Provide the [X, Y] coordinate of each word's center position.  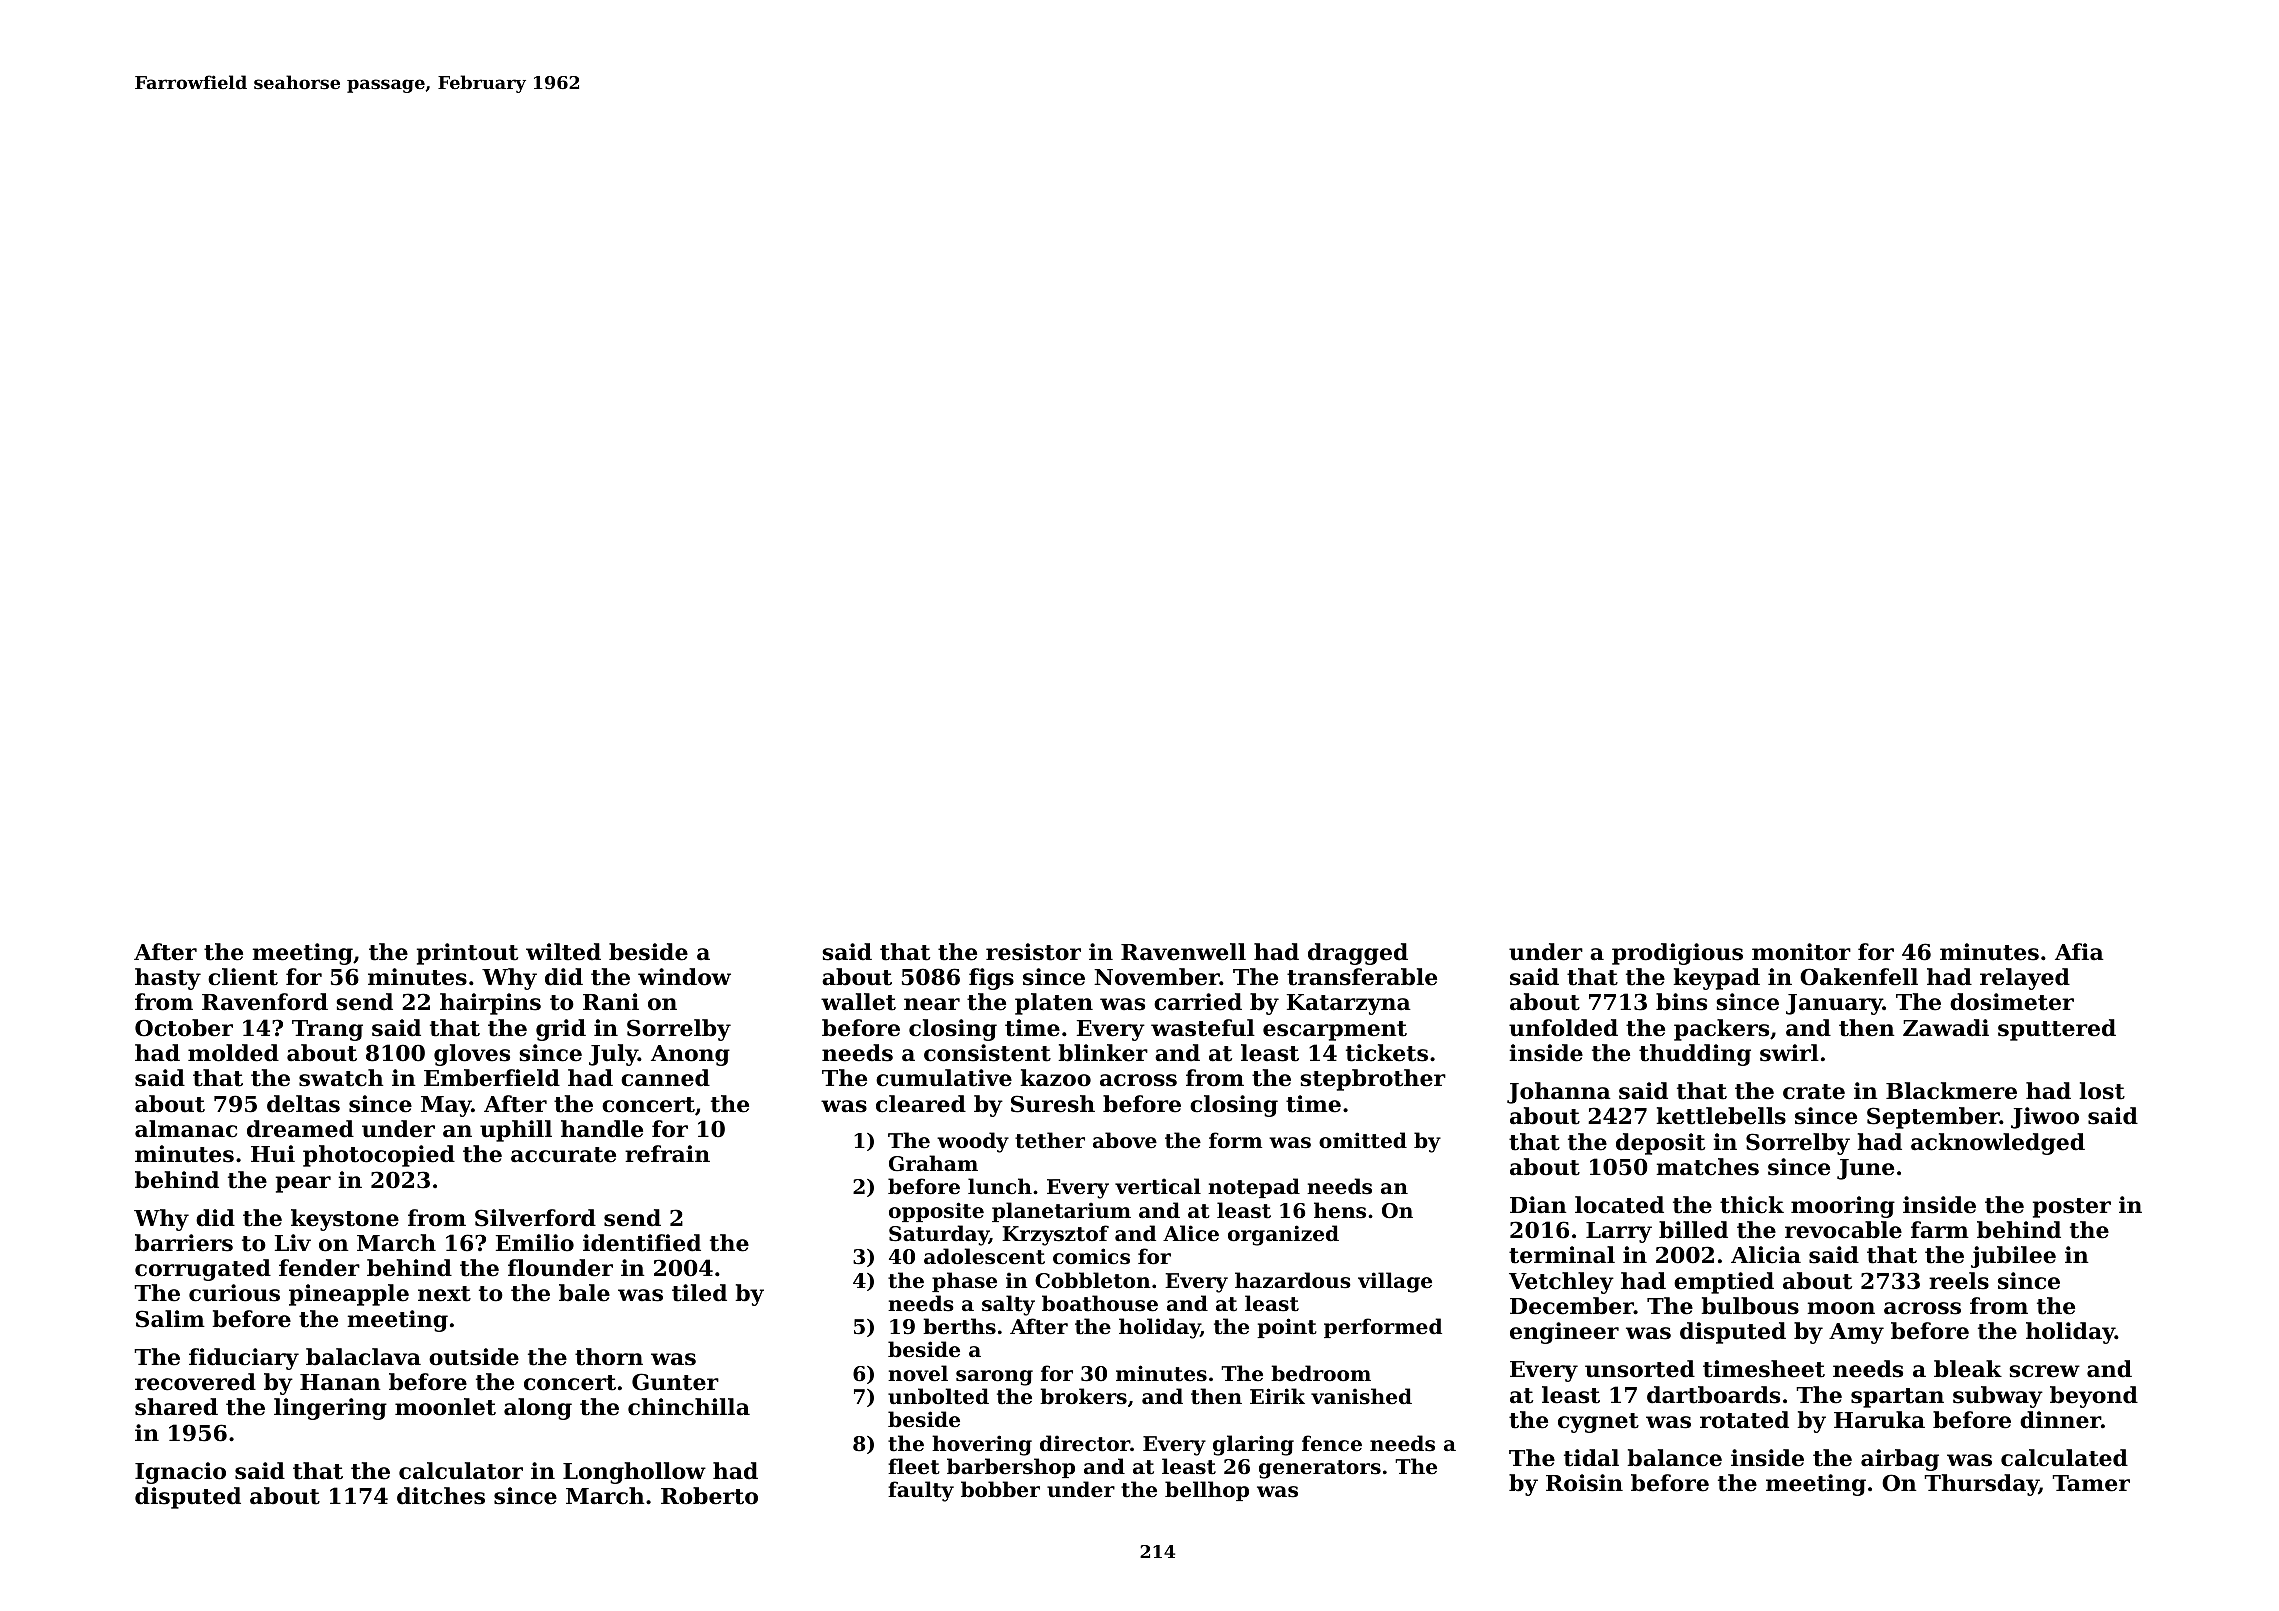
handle [602, 1129]
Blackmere [1951, 1091]
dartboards [1713, 1395]
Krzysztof [1055, 1235]
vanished [1361, 1396]
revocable [1843, 1230]
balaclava [363, 1357]
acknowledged [1998, 1144]
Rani [611, 1002]
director [1085, 1443]
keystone [345, 1220]
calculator [461, 1471]
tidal [1591, 1458]
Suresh [1053, 1104]
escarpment [1335, 1031]
